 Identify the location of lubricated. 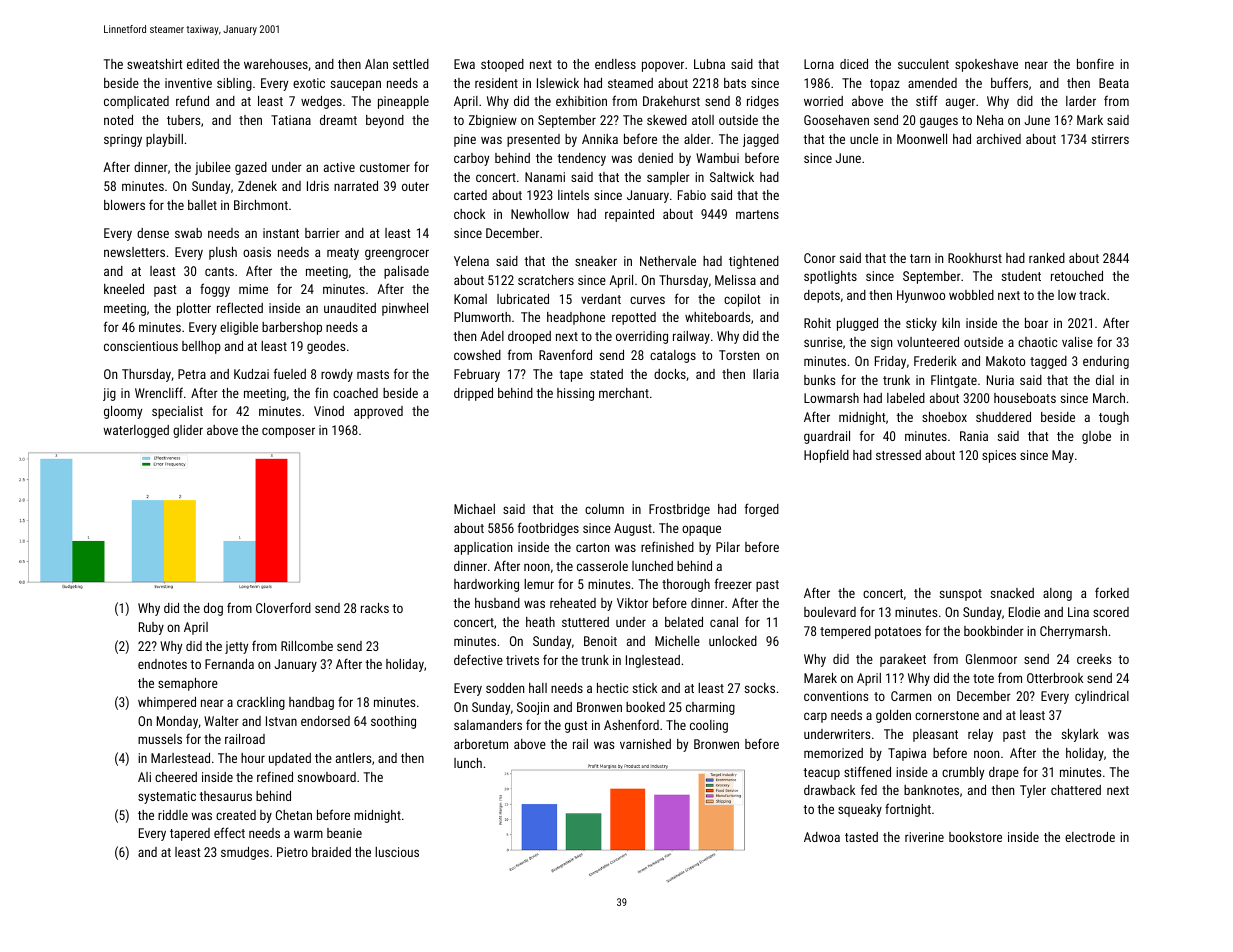
(523, 299).
